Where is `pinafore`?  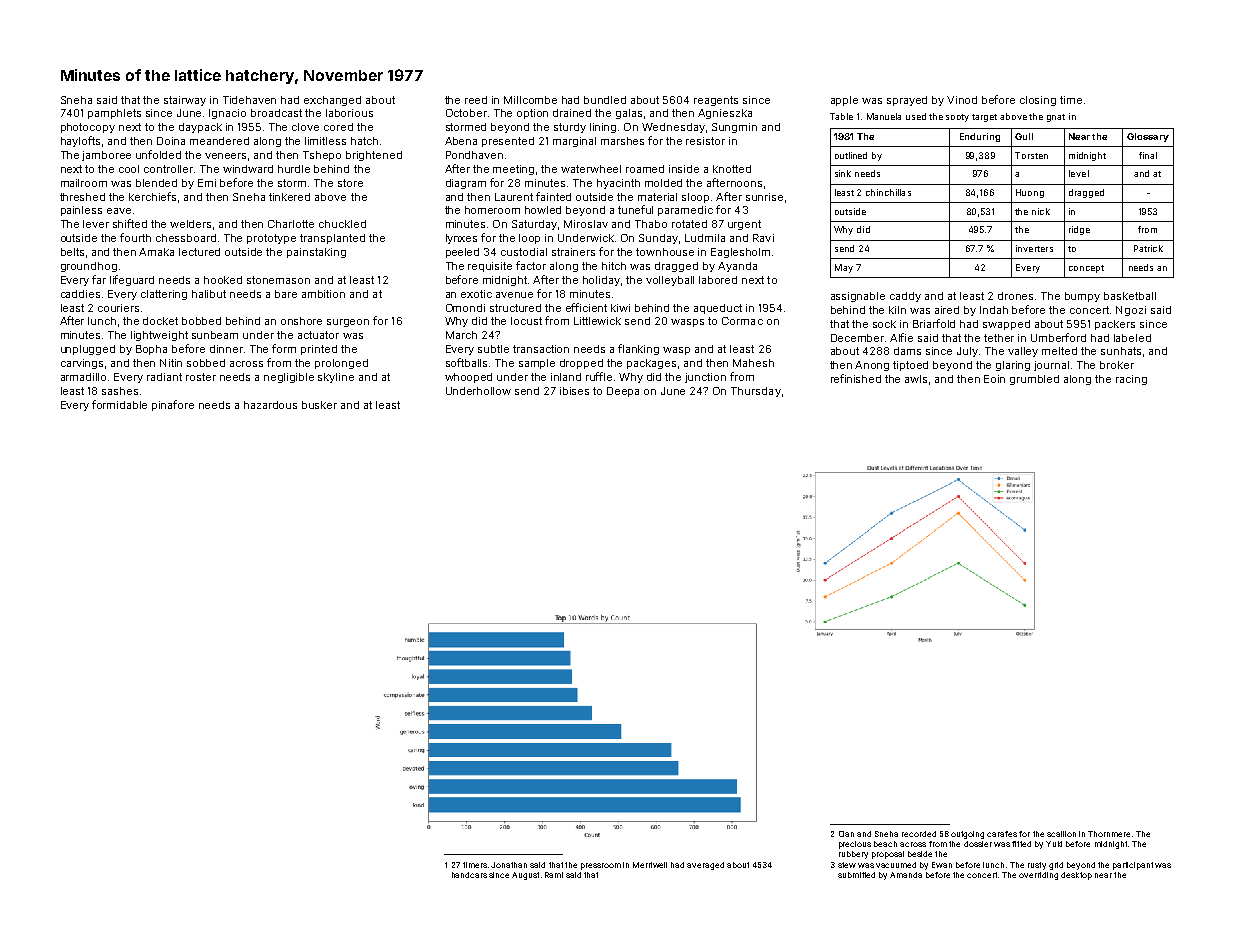
pinafore is located at coordinates (173, 405).
